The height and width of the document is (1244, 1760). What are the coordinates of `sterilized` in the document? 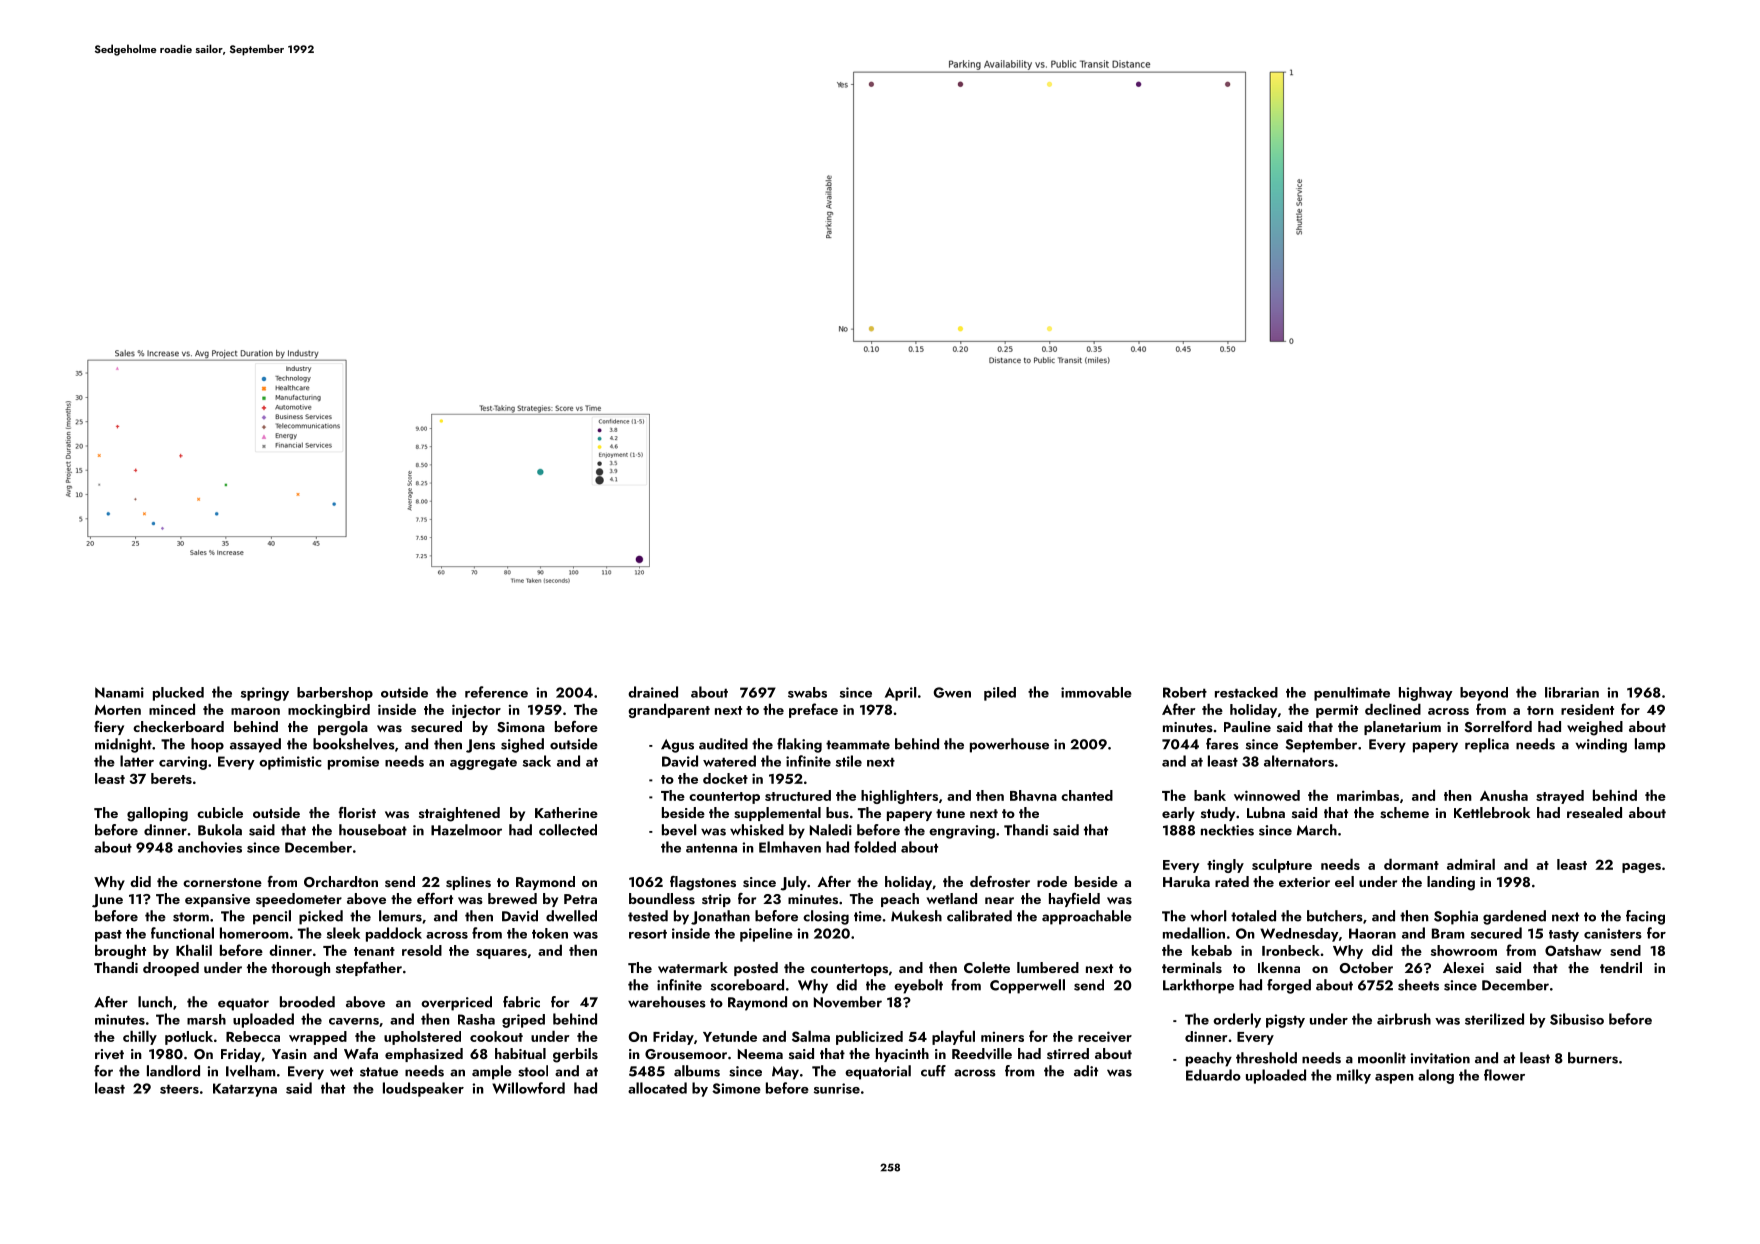 It's located at (1494, 1019).
